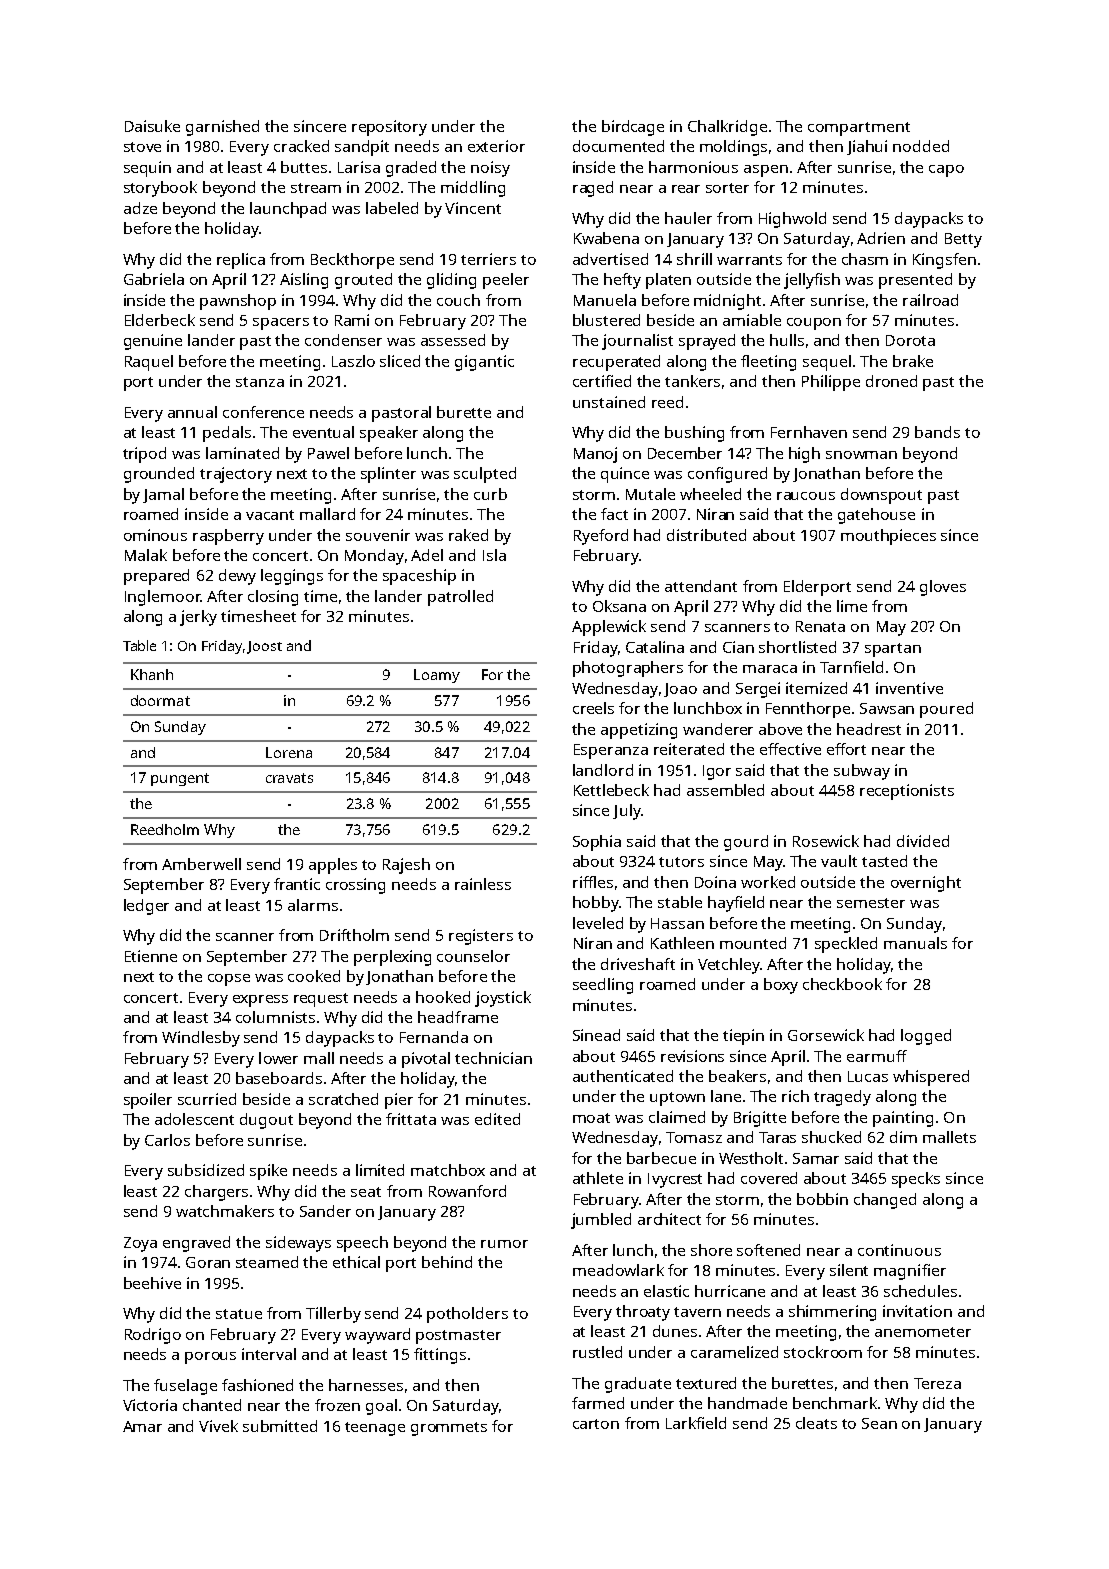 Image resolution: width=1109 pixels, height=1569 pixels. Describe the element at coordinates (147, 169) in the screenshot. I see `sequin` at that location.
